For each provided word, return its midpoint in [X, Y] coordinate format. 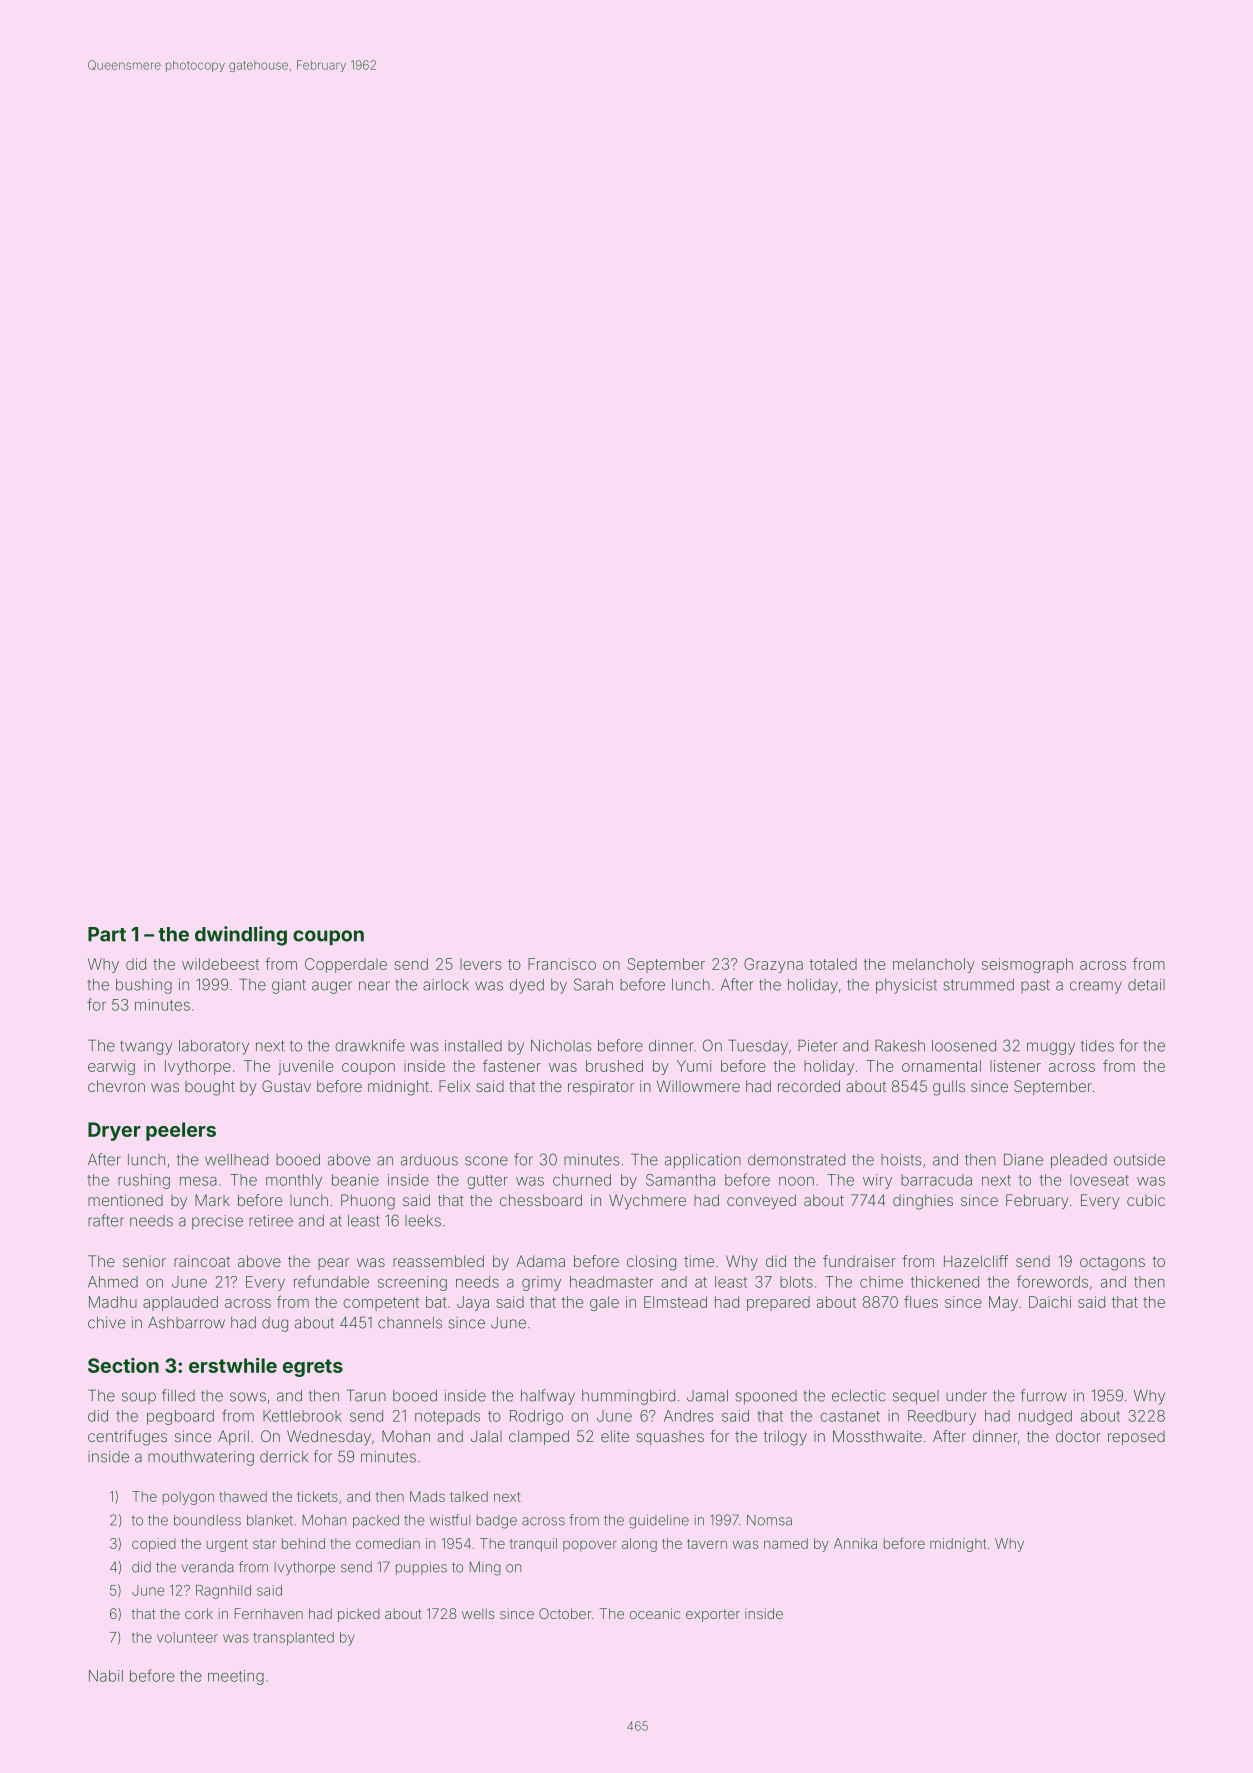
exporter [713, 1615]
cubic [1146, 1200]
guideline [659, 1522]
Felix [454, 1086]
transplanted [293, 1639]
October [565, 1613]
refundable [331, 1281]
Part [107, 934]
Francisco [562, 964]
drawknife [370, 1045]
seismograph [1027, 965]
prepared [778, 1303]
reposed [1136, 1438]
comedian [388, 1543]
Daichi [1050, 1302]
